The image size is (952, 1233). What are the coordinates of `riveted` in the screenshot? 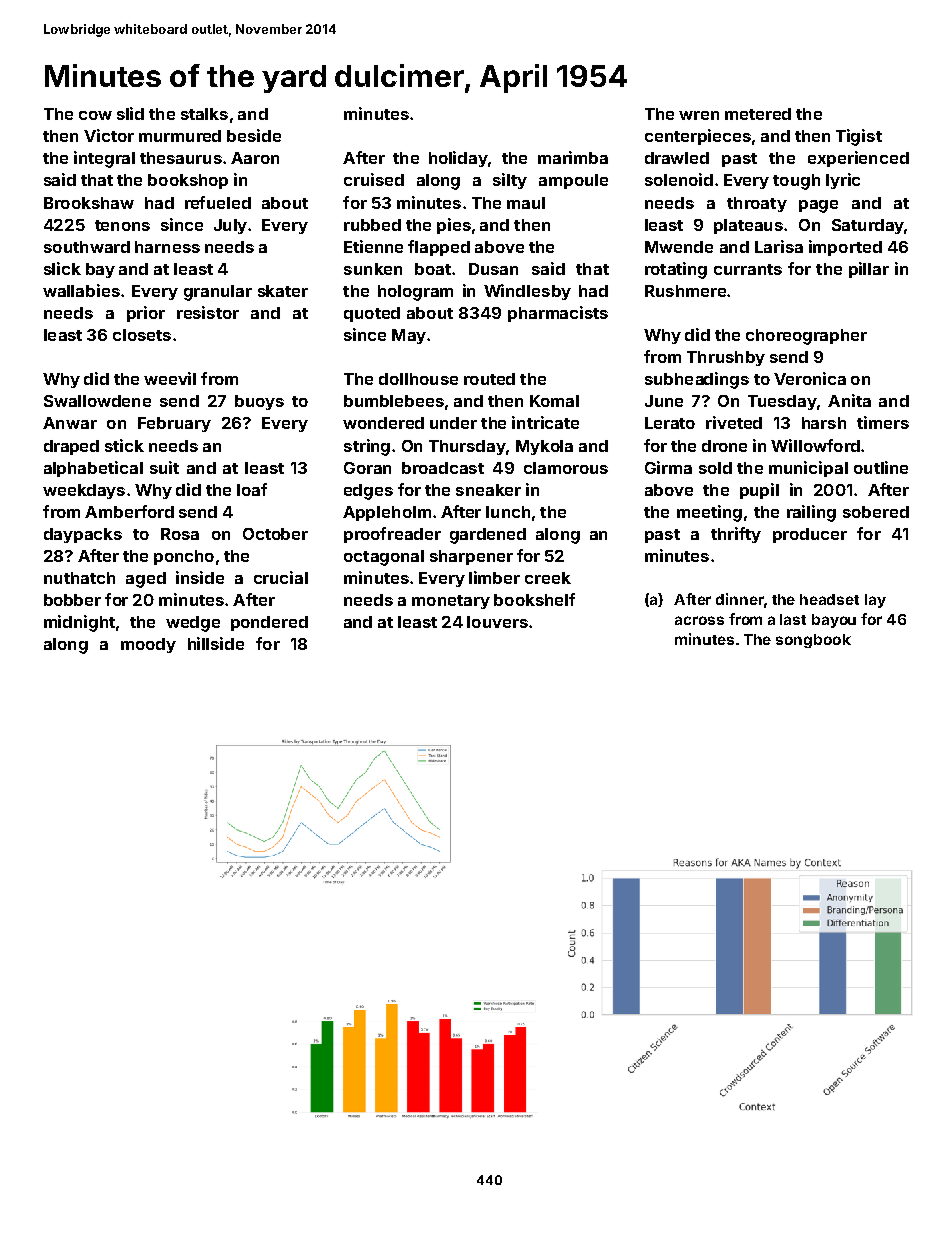 It's located at (734, 422).
